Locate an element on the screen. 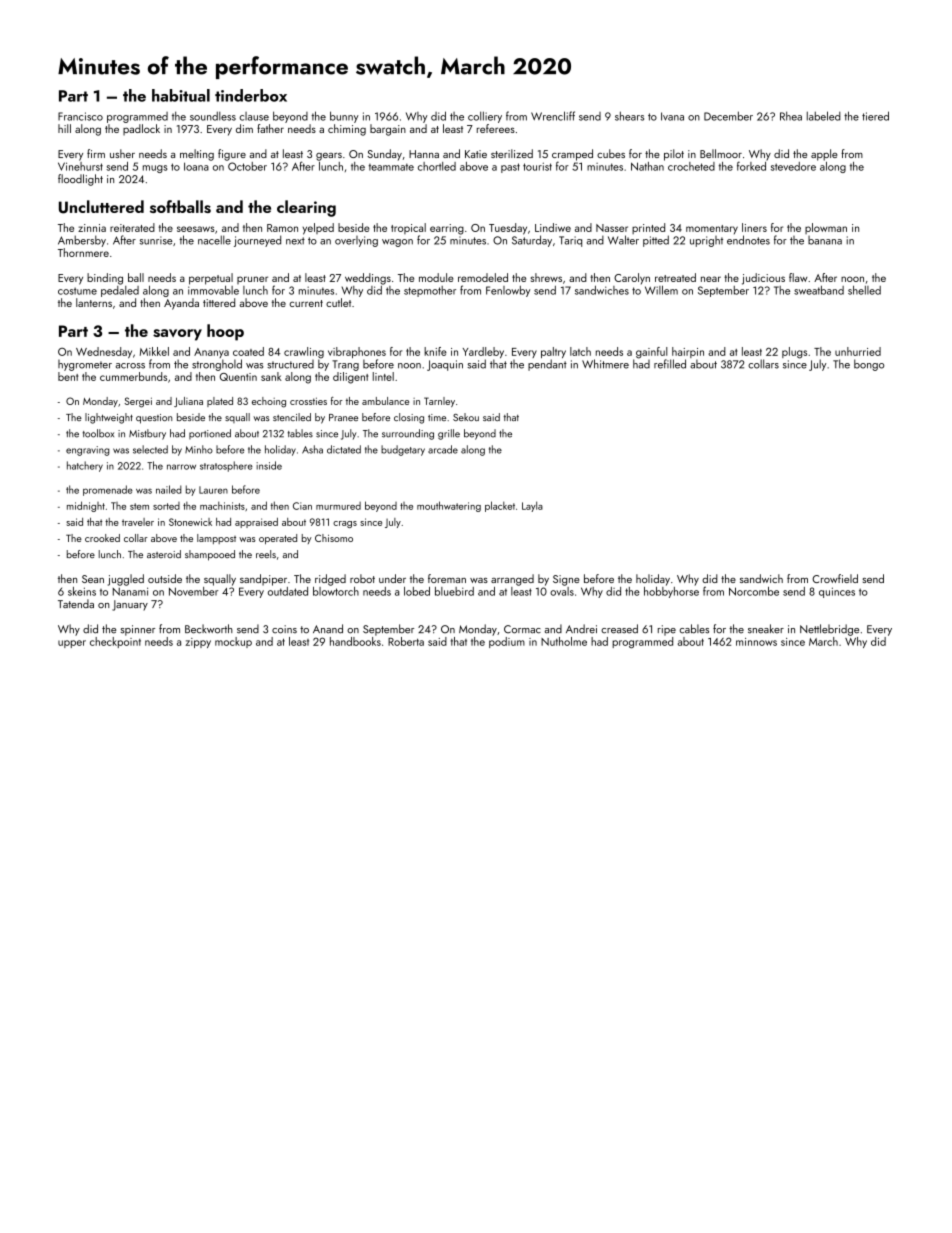  Crowfield is located at coordinates (835, 578).
